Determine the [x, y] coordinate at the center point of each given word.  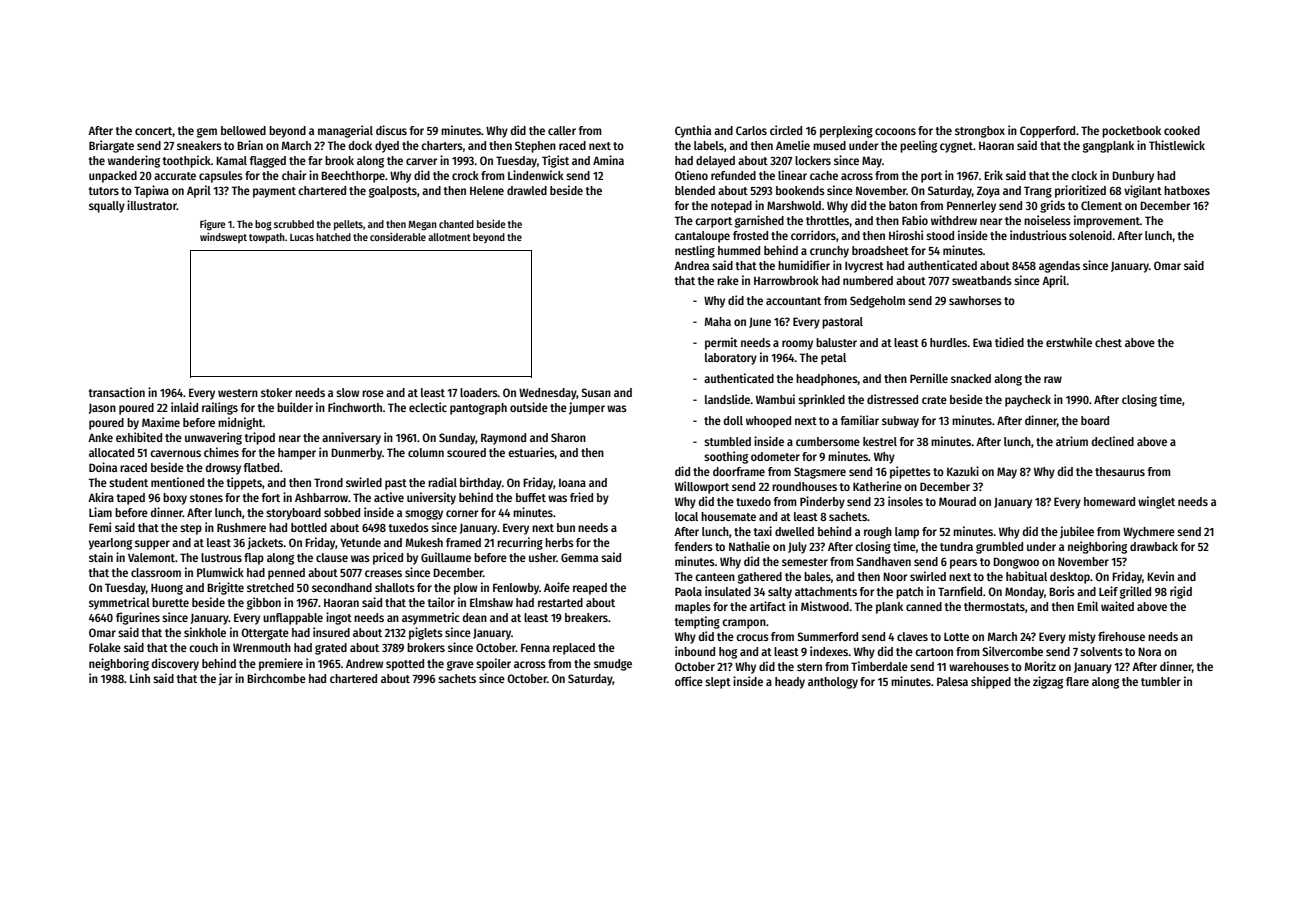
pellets [348, 225]
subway [900, 422]
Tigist [555, 161]
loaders [479, 392]
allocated [111, 452]
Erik [993, 175]
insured [331, 632]
